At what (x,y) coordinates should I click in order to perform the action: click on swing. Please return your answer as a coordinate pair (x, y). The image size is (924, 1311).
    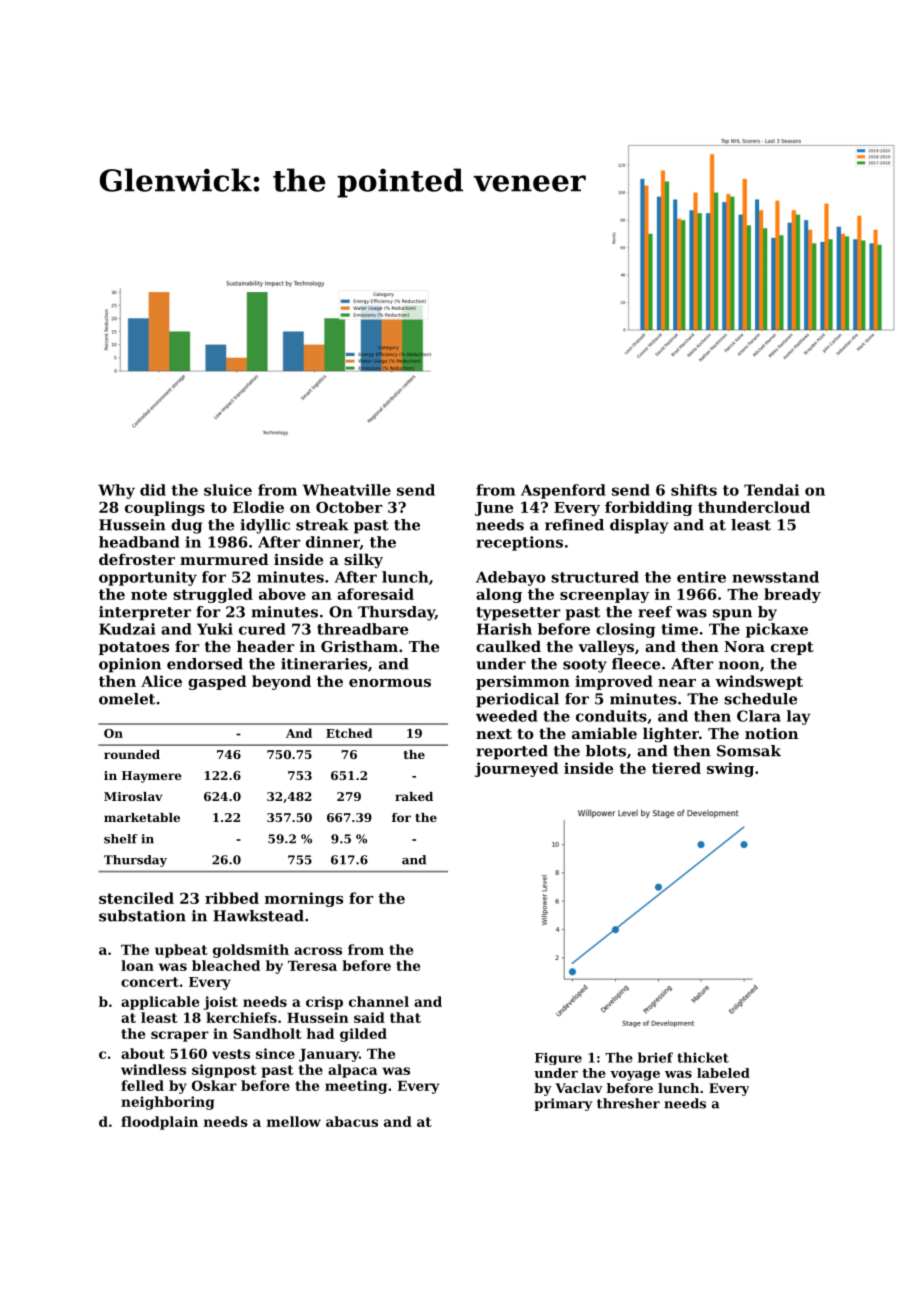
    Looking at the image, I should click on (730, 769).
